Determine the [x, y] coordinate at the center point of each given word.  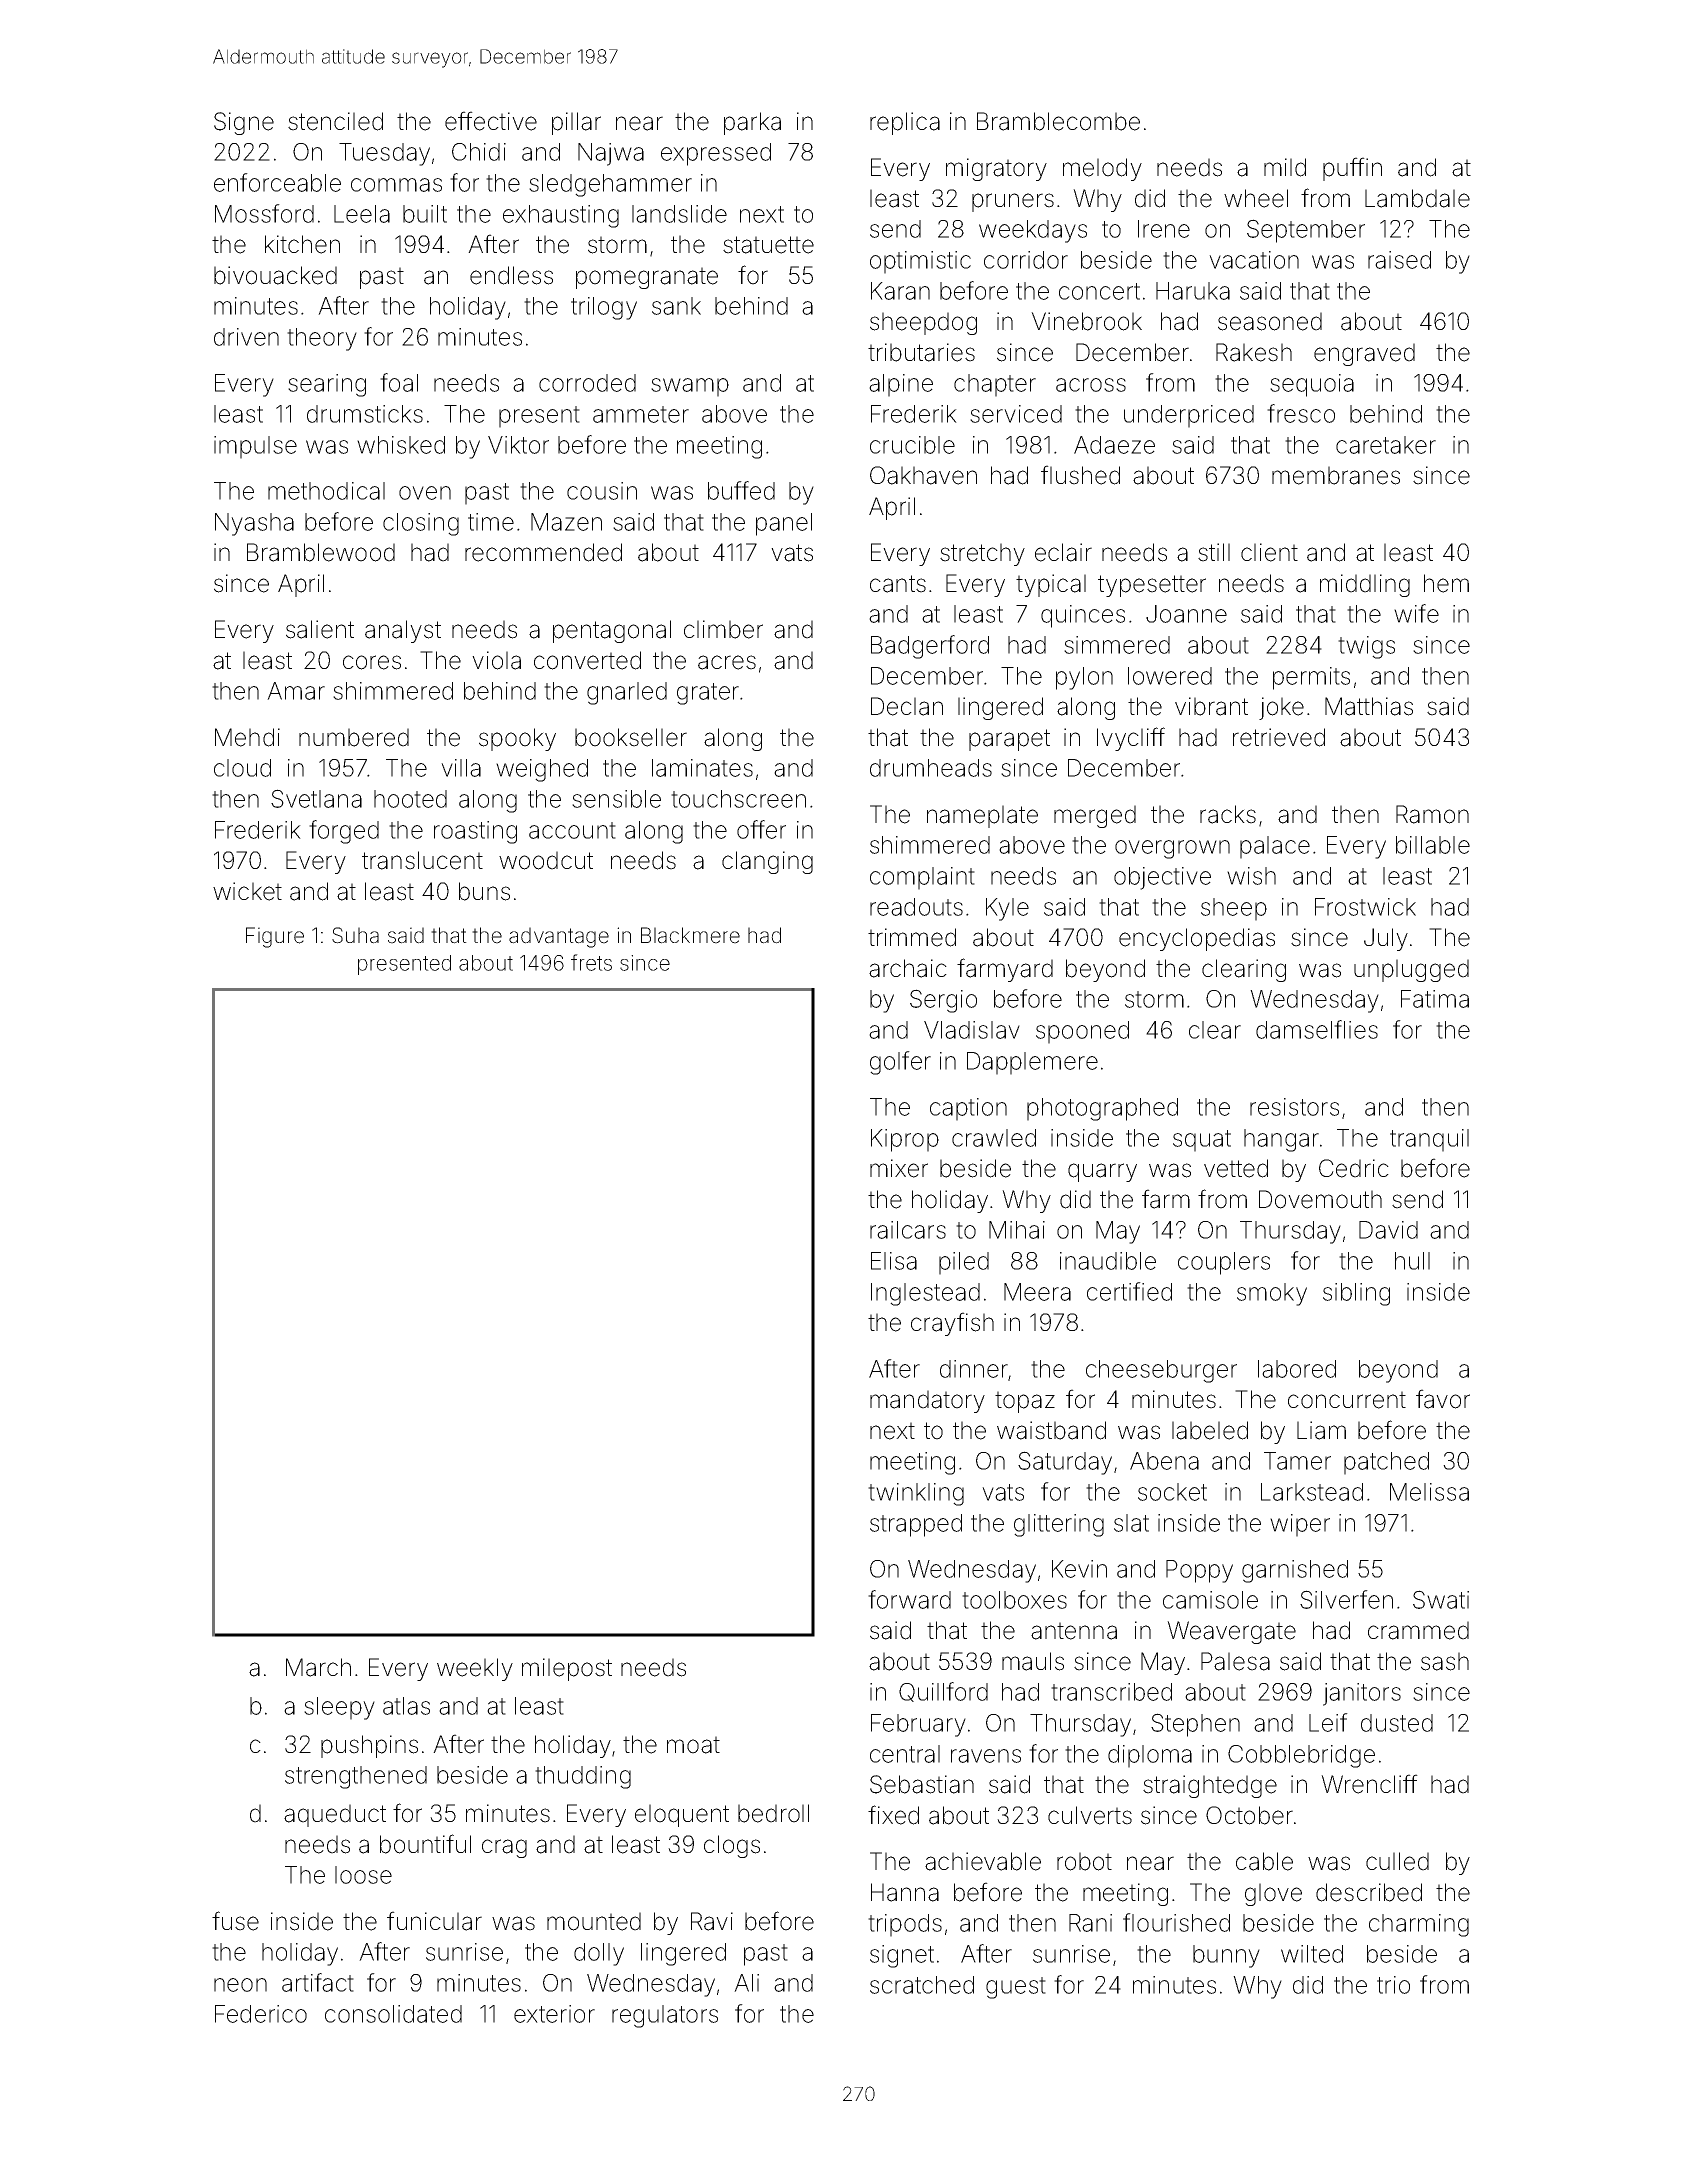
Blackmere [690, 935]
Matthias [1369, 706]
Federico [261, 2014]
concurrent [1347, 1400]
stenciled [335, 121]
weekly [475, 1669]
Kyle [1007, 909]
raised [1399, 260]
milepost [567, 1669]
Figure [275, 937]
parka [752, 123]
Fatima [1435, 999]
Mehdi [247, 737]
